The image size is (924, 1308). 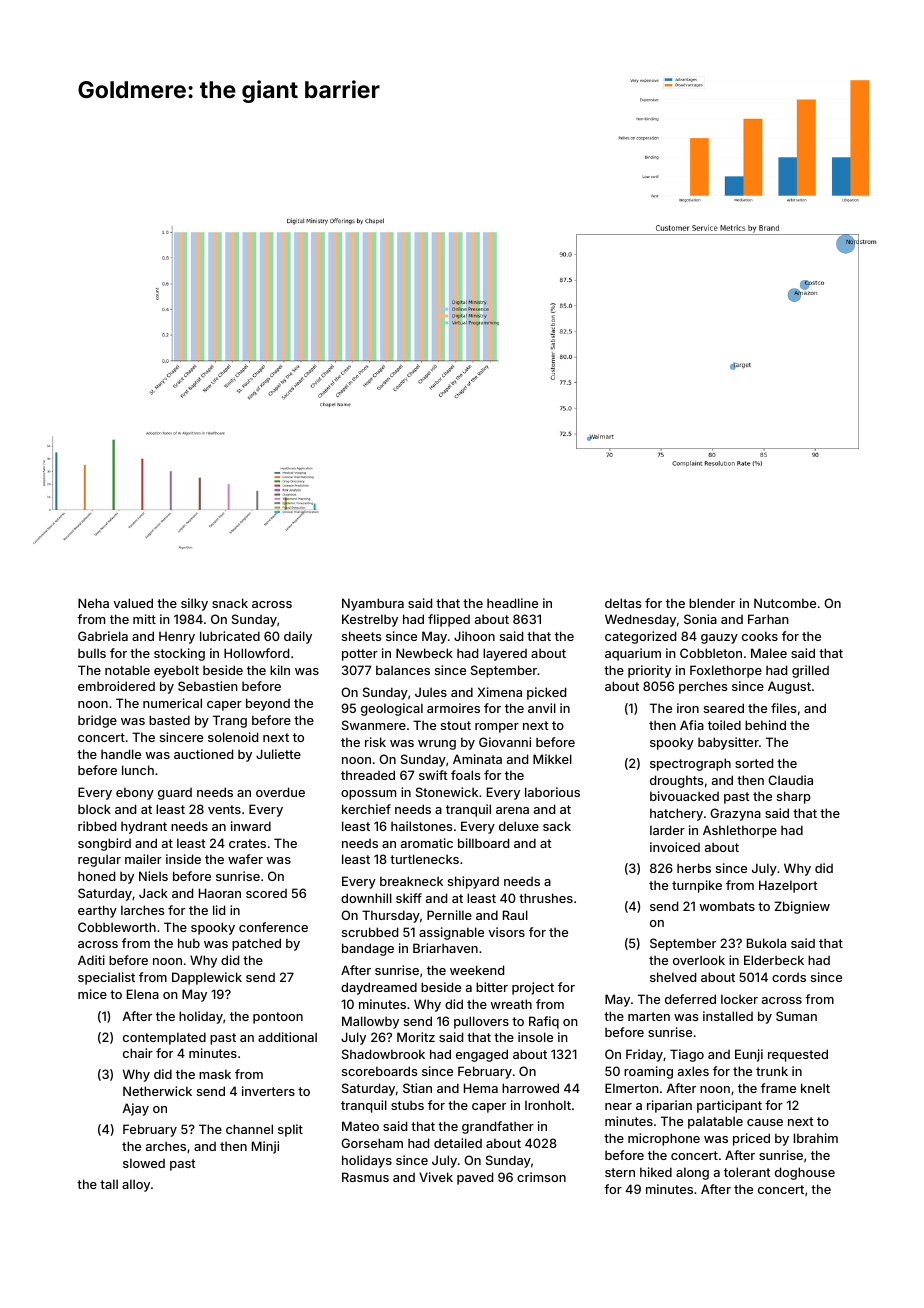 What do you see at coordinates (379, 988) in the screenshot?
I see `daydreamed` at bounding box center [379, 988].
